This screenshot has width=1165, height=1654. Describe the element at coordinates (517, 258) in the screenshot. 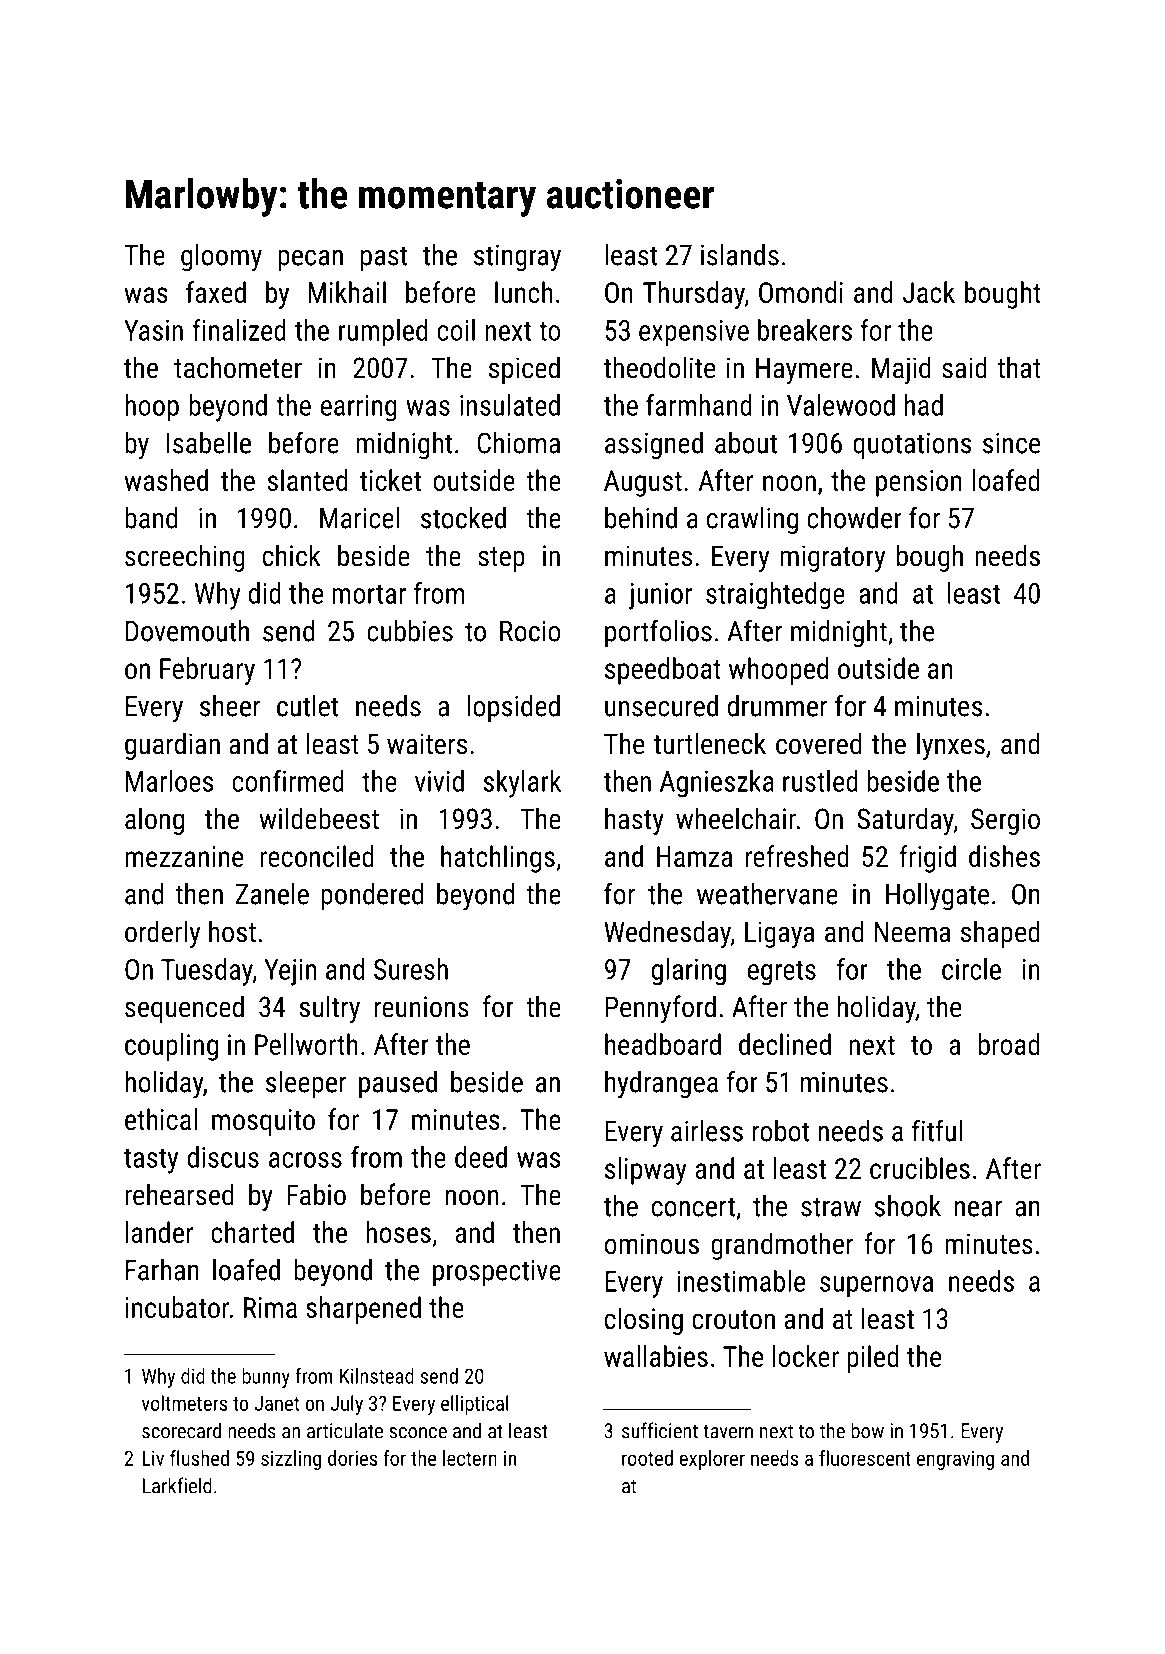

I see `stingray` at that location.
